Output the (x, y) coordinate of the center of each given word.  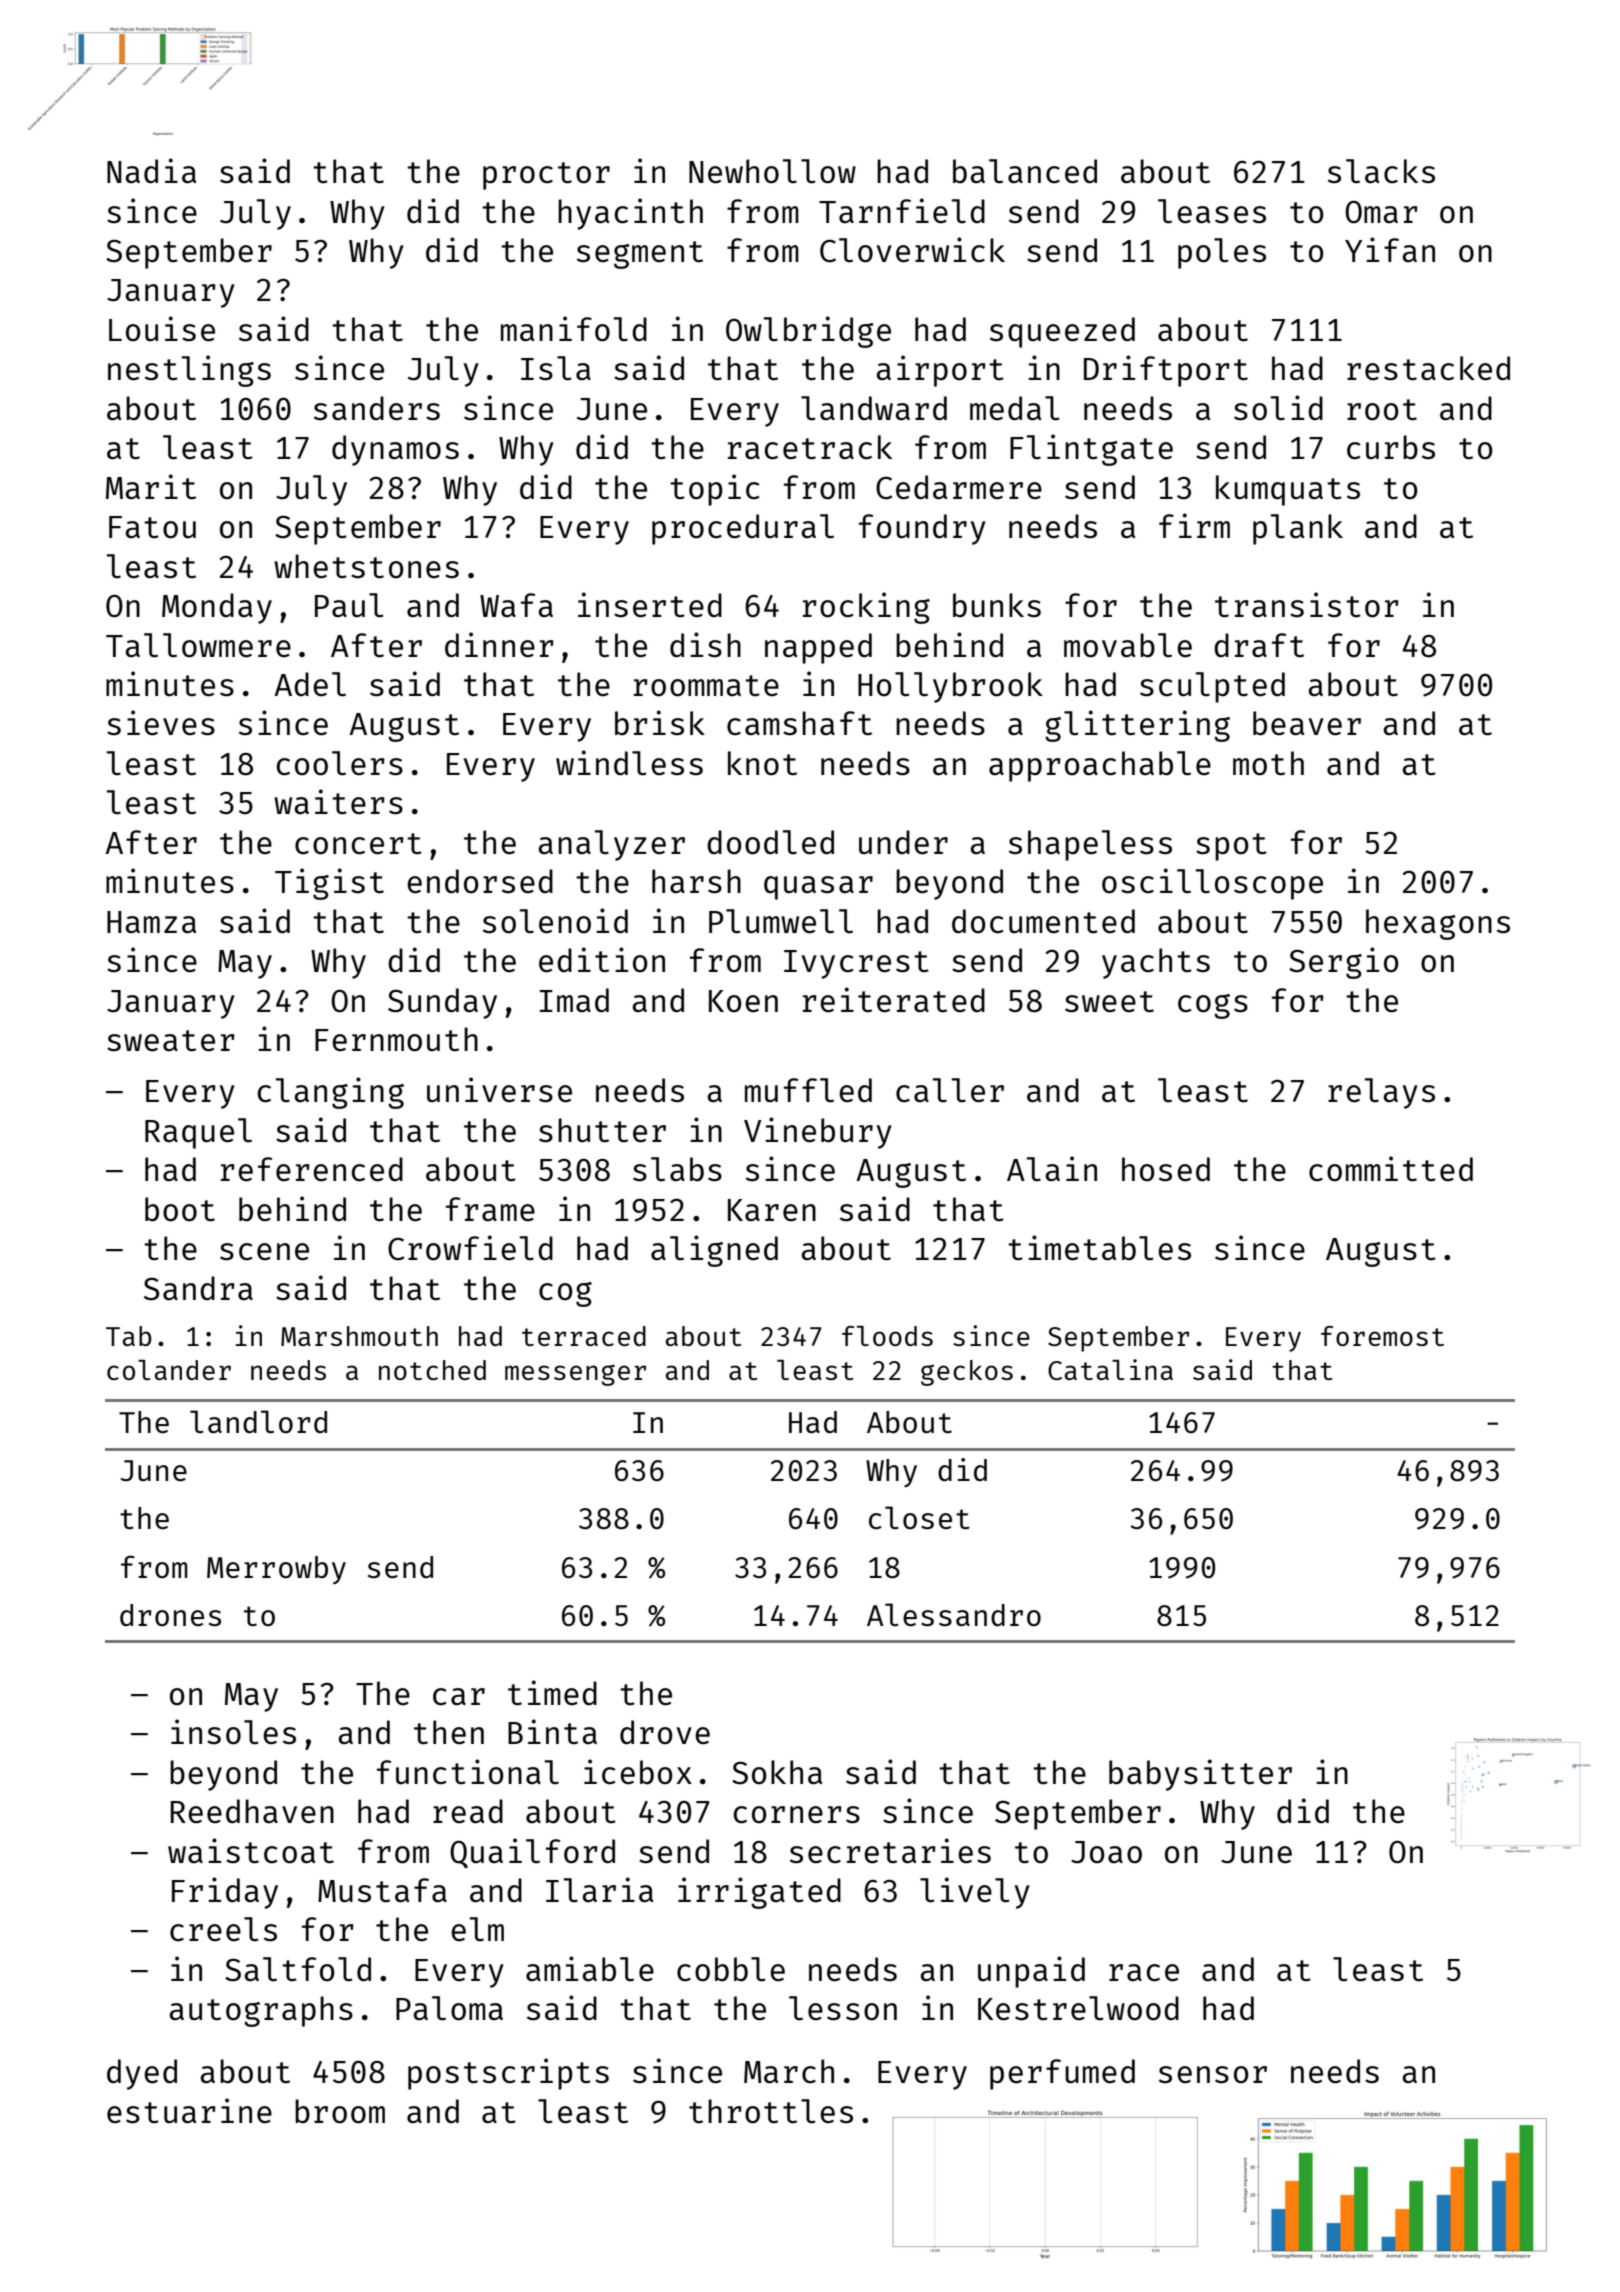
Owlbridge (808, 332)
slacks (1381, 171)
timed (552, 1693)
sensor (1213, 2075)
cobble (731, 1969)
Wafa (516, 605)
